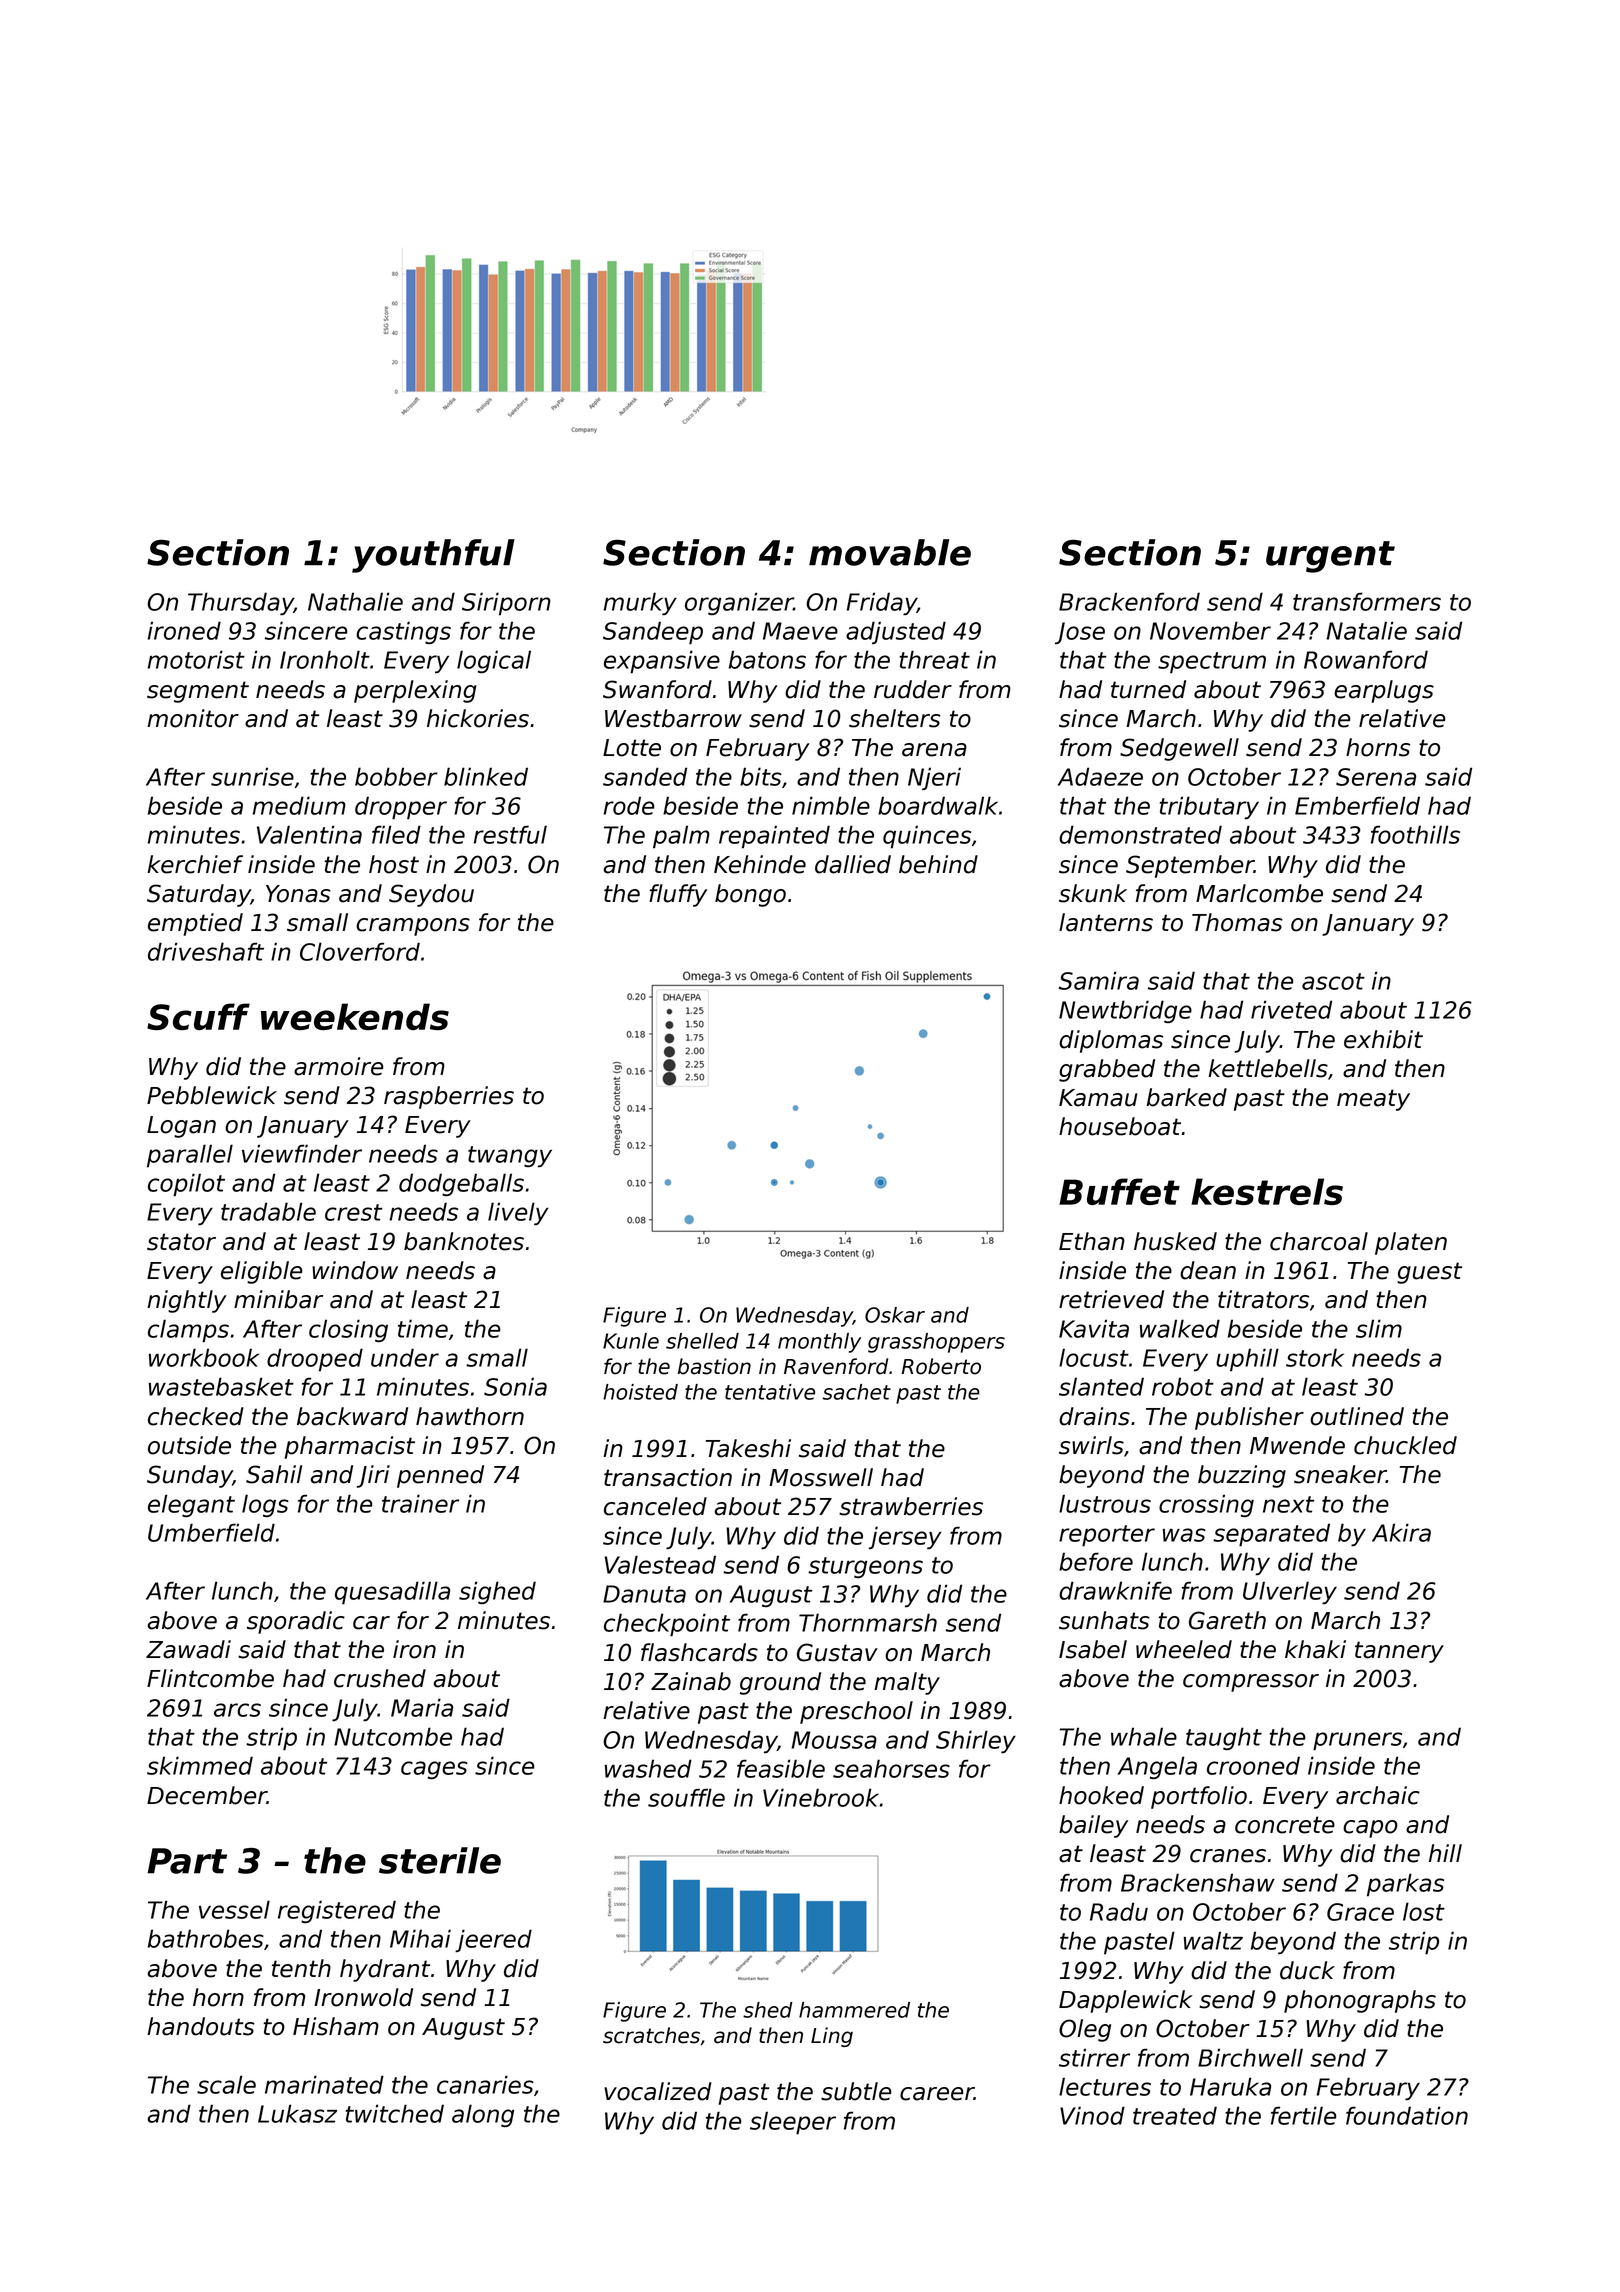 The width and height of the screenshot is (1620, 2292). Describe the element at coordinates (678, 895) in the screenshot. I see `fluffy` at that location.
